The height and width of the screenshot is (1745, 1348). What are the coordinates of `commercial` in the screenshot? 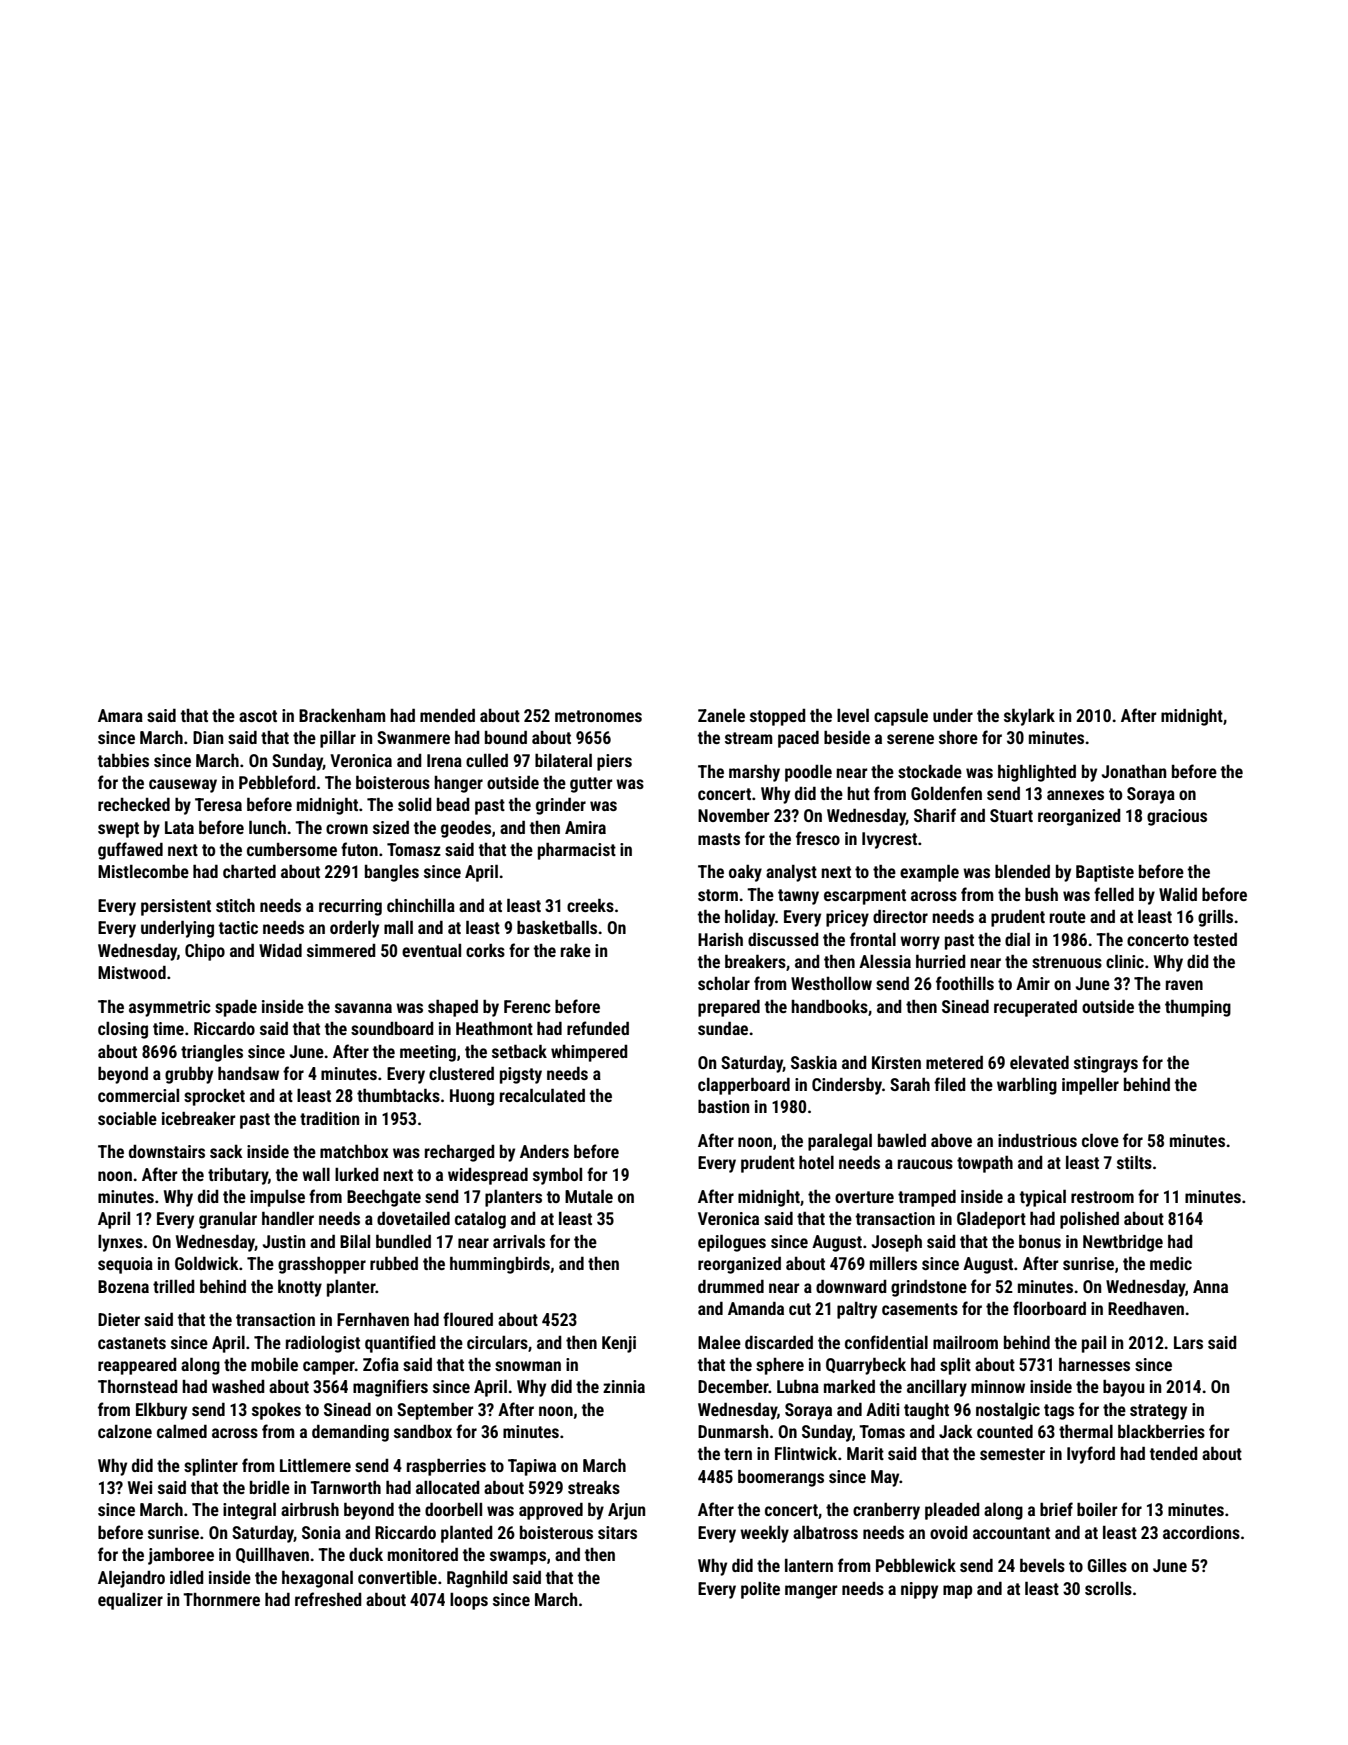 It's located at (138, 1095).
